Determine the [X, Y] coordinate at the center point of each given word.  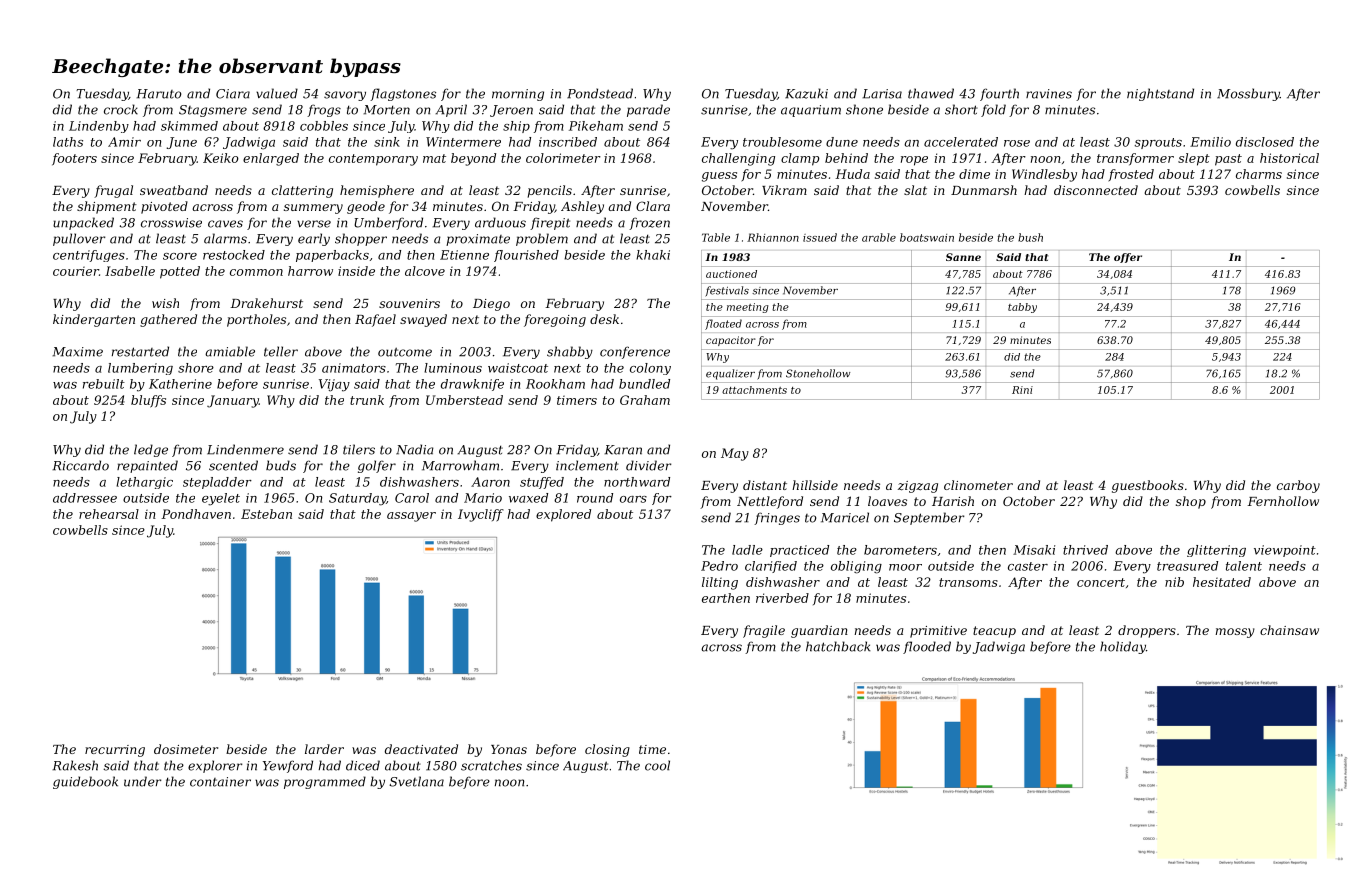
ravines [1049, 94]
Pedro [719, 566]
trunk [367, 400]
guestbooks [1148, 486]
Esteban [266, 514]
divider [648, 465]
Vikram [784, 190]
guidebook [85, 782]
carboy [1298, 486]
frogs [324, 110]
